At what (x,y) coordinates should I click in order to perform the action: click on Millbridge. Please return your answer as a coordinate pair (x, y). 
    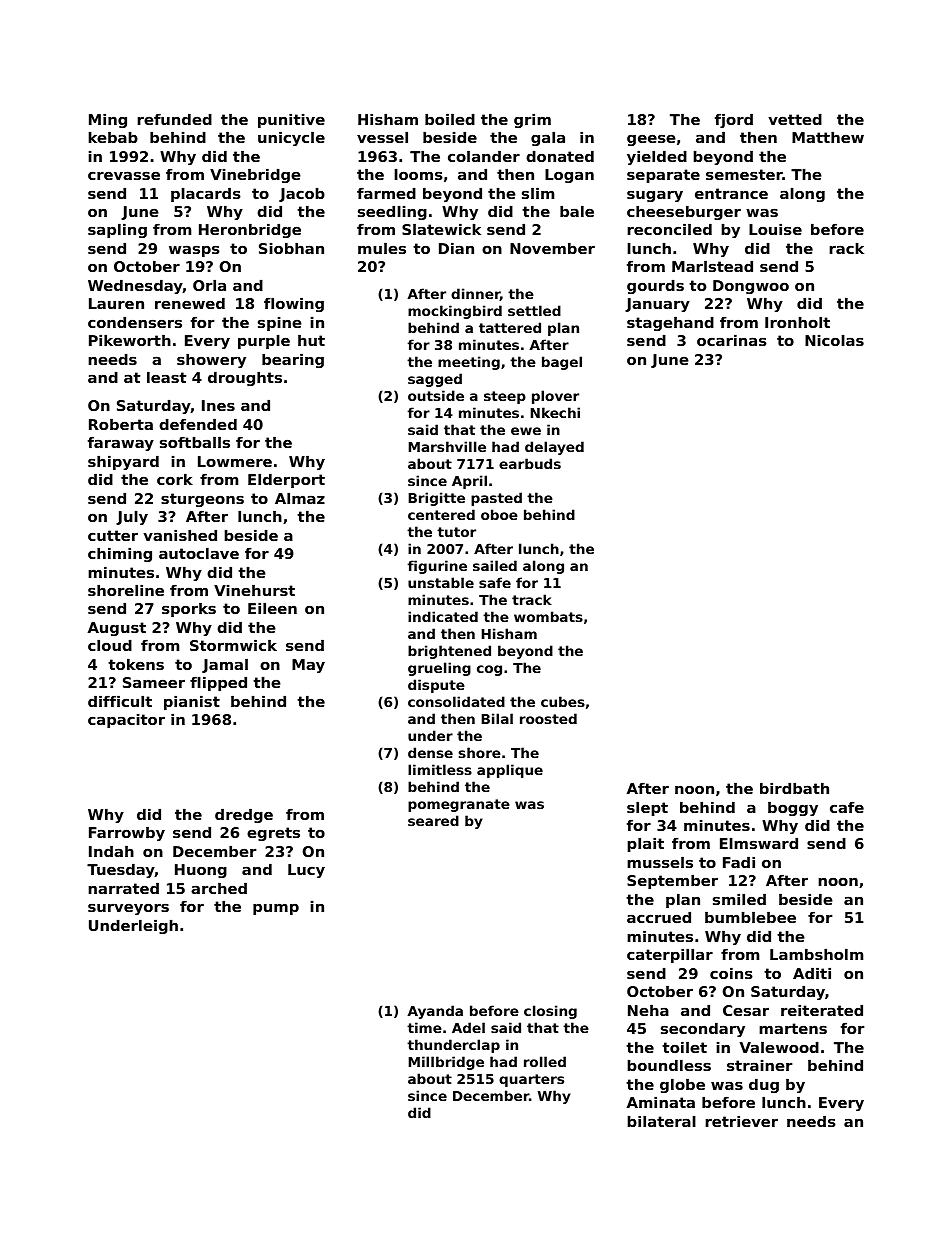
    Looking at the image, I should click on (446, 1063).
